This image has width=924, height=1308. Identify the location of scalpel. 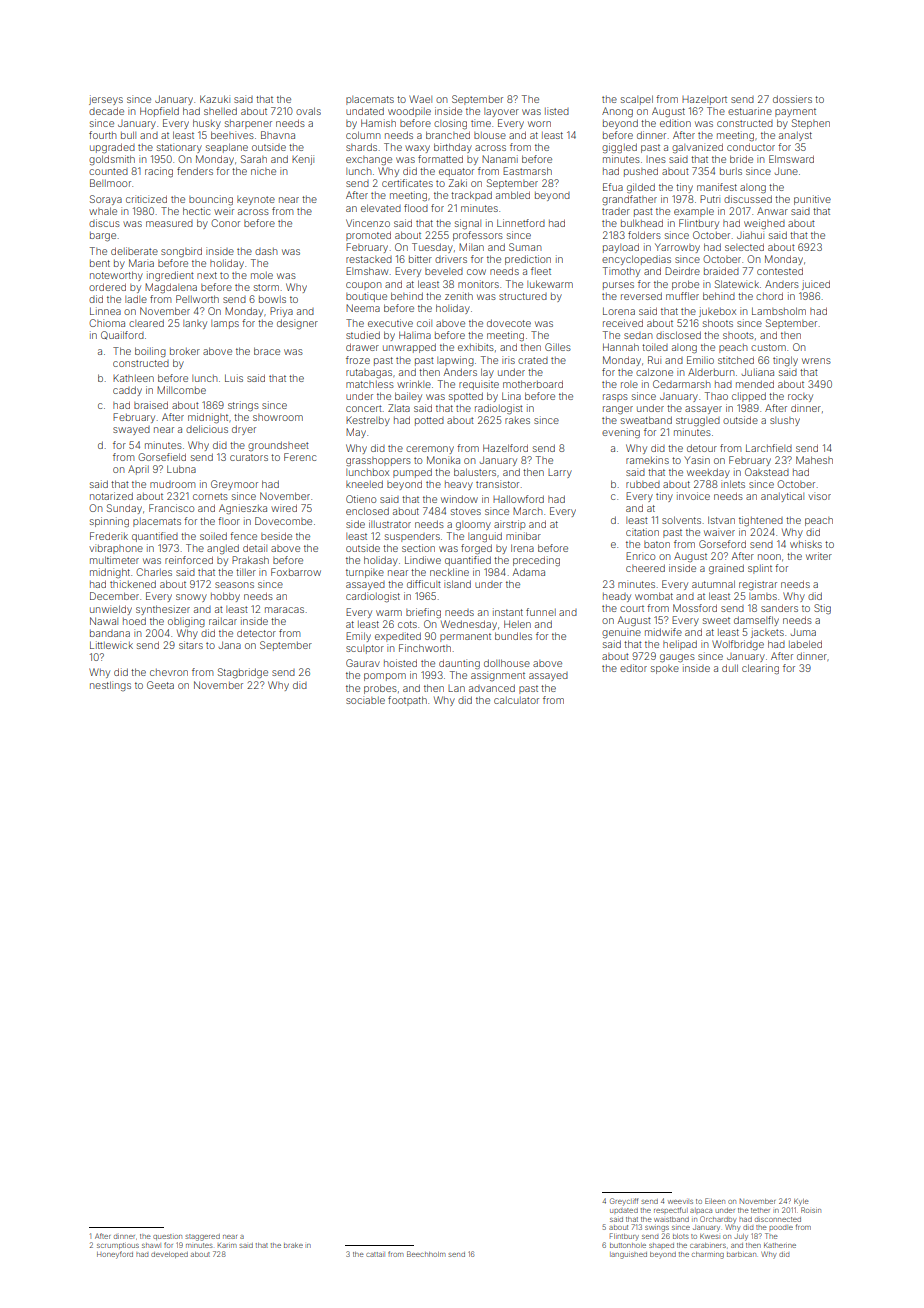
(637, 100).
